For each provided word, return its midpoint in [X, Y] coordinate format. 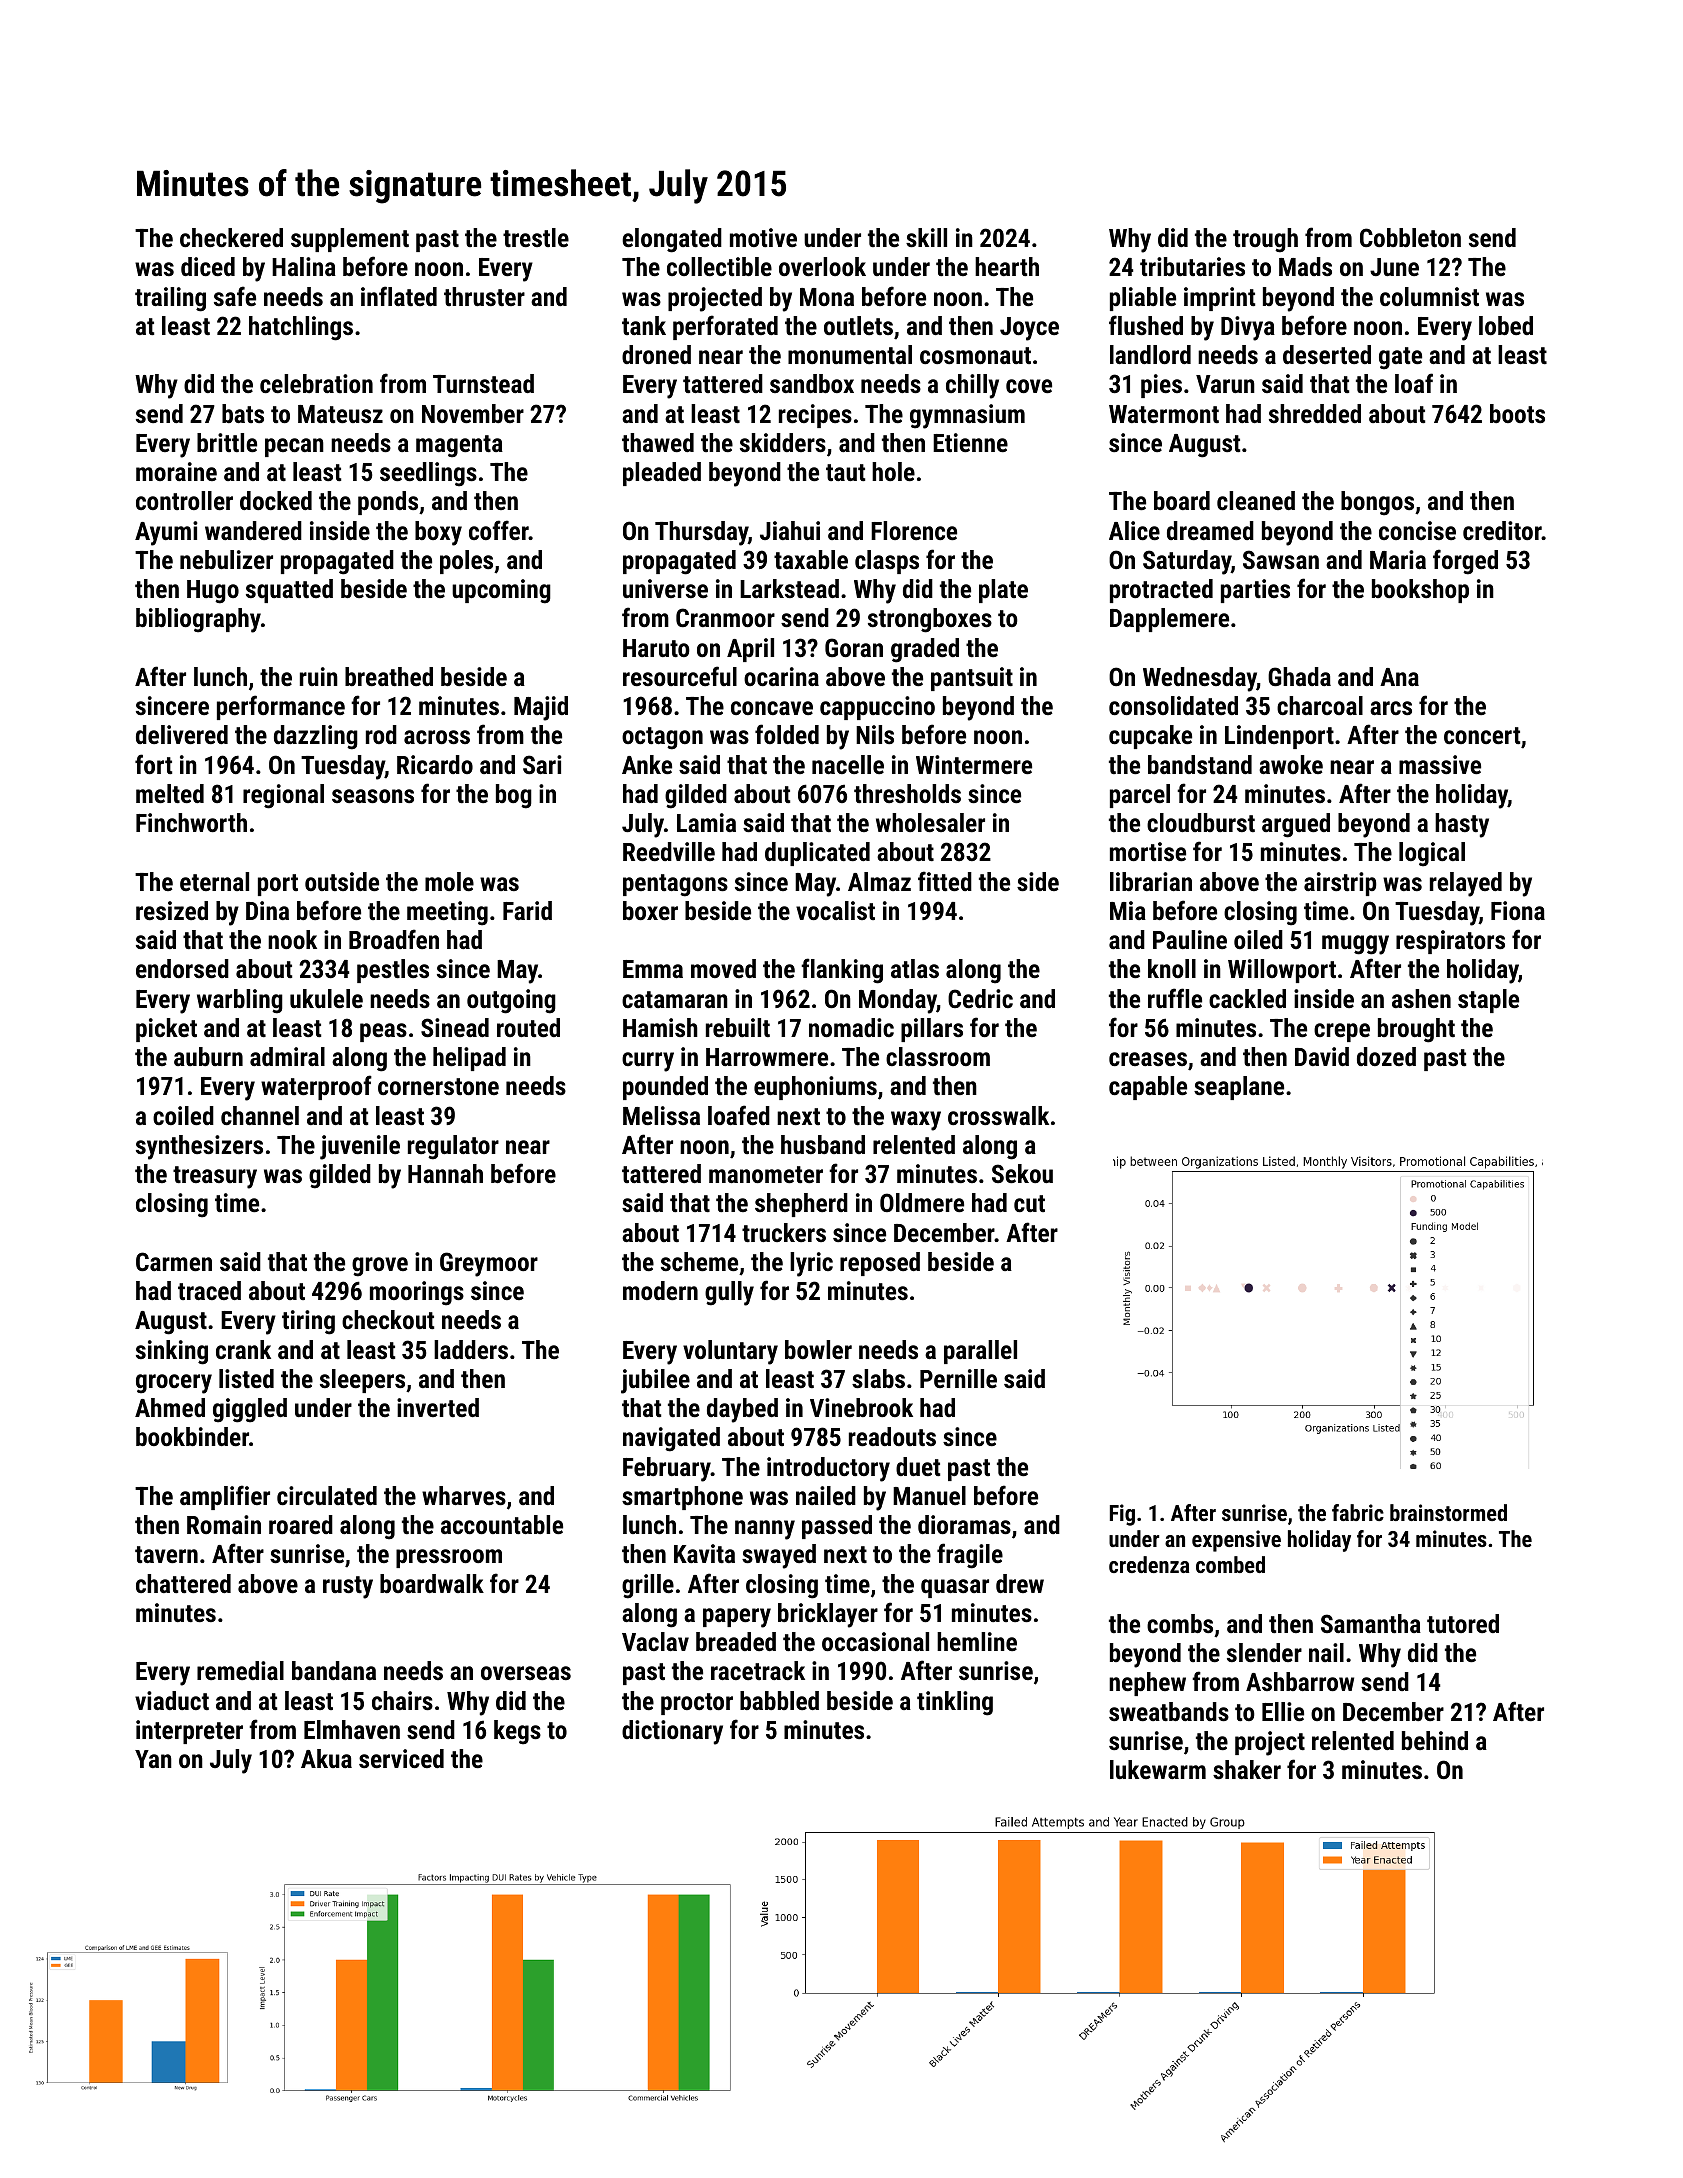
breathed [389, 676]
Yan [153, 1759]
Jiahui [790, 530]
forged [1465, 562]
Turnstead [483, 383]
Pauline [1190, 939]
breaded [736, 1641]
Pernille [958, 1378]
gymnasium [967, 416]
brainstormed [1448, 1512]
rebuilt [738, 1027]
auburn [208, 1056]
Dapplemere [1169, 620]
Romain [224, 1524]
